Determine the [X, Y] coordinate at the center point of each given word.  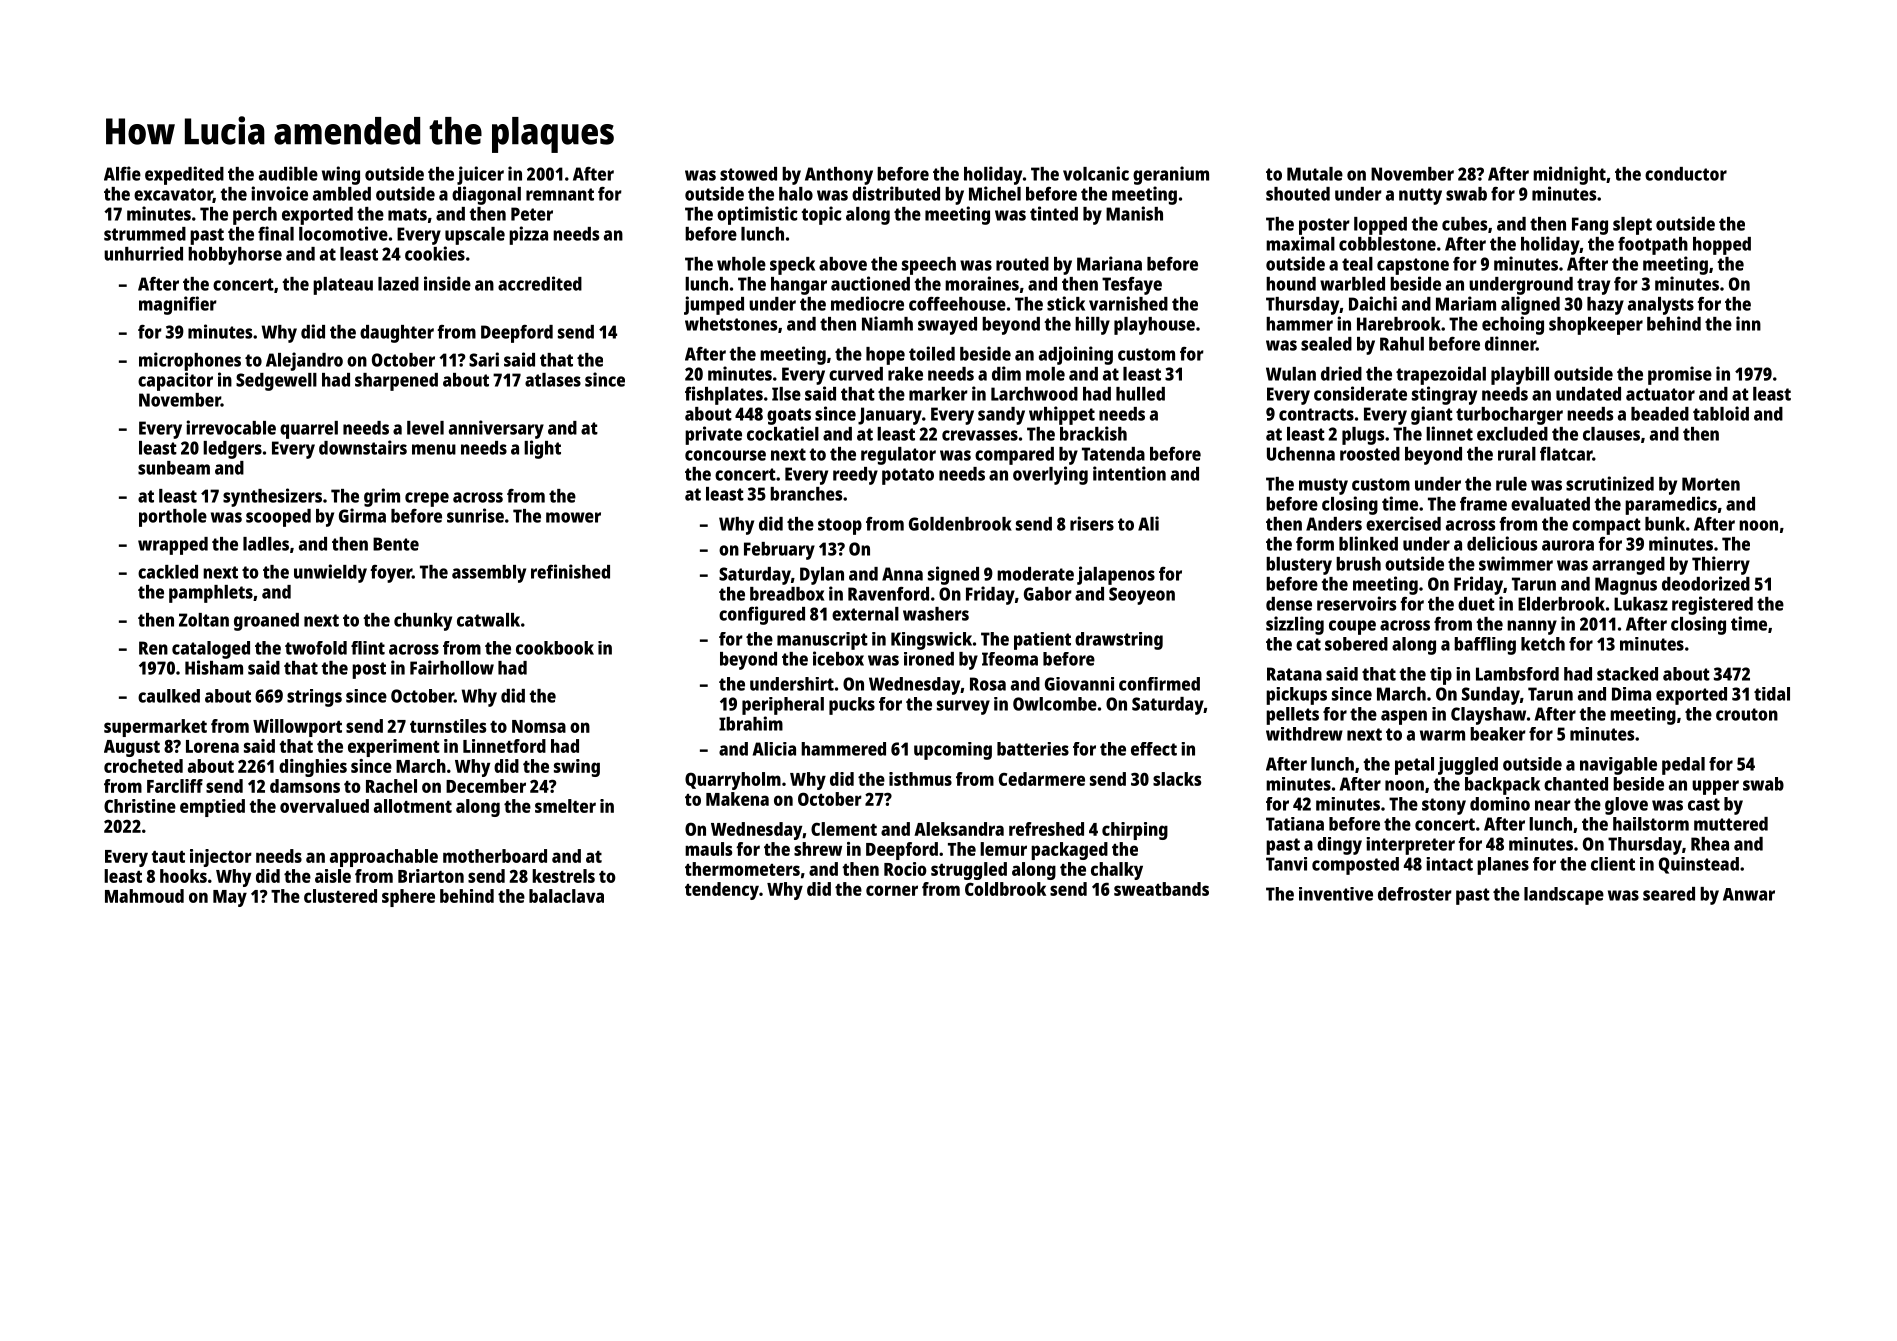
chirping [1135, 831]
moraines [982, 283]
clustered [340, 896]
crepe [427, 499]
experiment [394, 748]
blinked [1368, 543]
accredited [540, 283]
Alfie [122, 173]
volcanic [1096, 173]
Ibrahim [751, 723]
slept [1632, 226]
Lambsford [1517, 674]
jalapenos [1116, 575]
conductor [1686, 174]
